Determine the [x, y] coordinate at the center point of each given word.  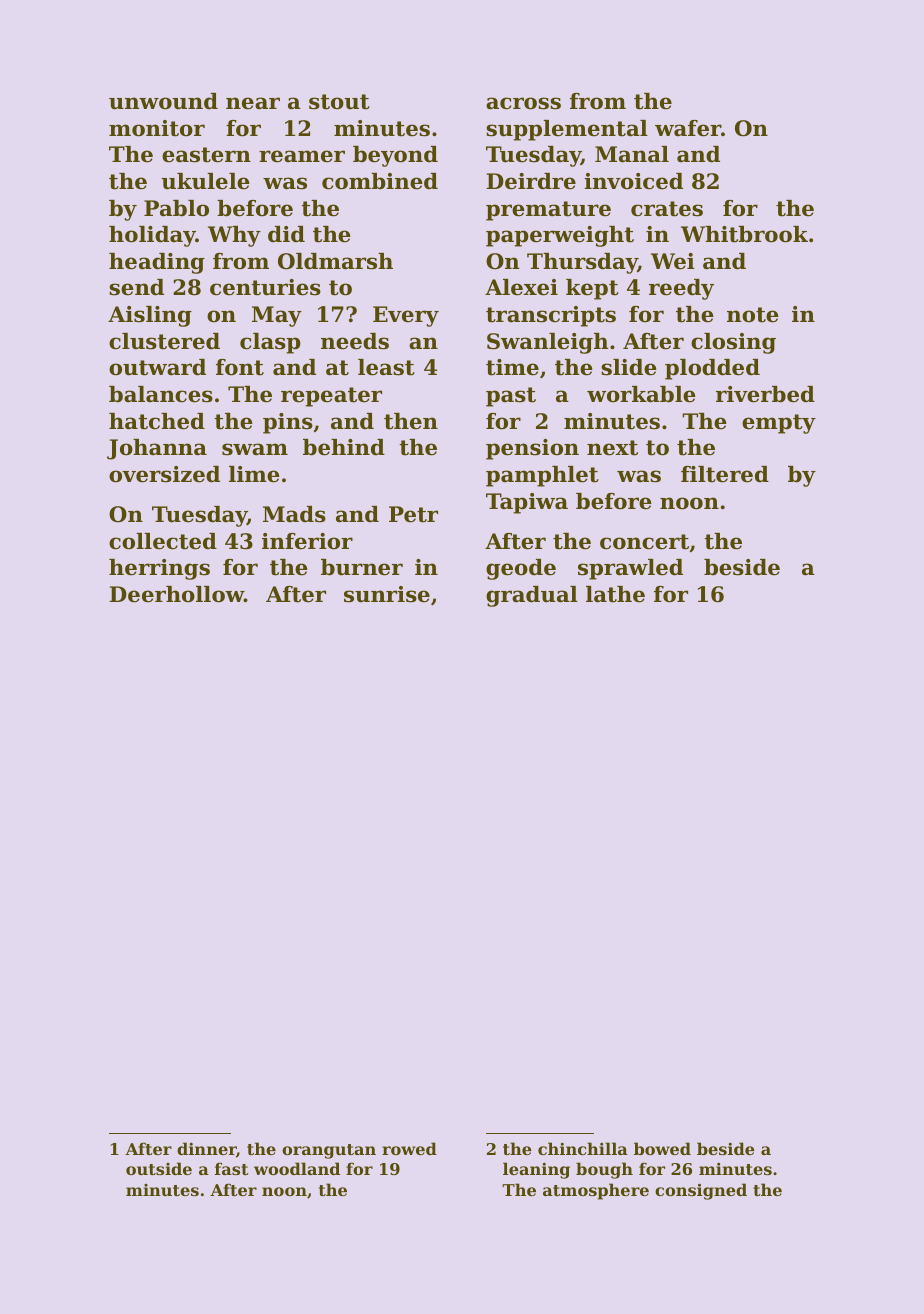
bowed [662, 1148]
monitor [157, 128]
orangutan [329, 1151]
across [523, 103]
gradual [532, 596]
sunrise [387, 594]
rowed [409, 1148]
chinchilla [583, 1148]
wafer [688, 128]
